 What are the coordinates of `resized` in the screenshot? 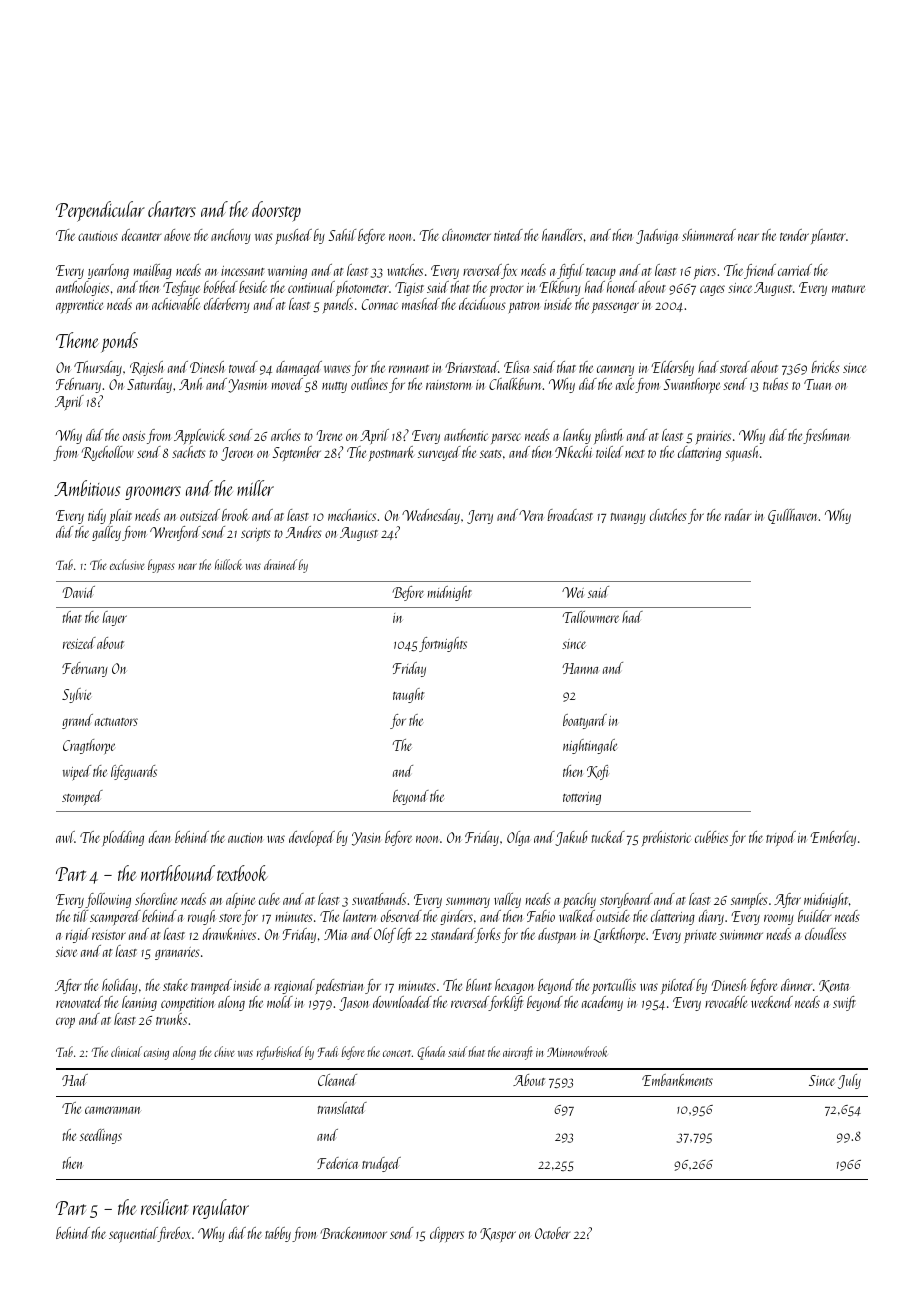 It's located at (79, 643).
